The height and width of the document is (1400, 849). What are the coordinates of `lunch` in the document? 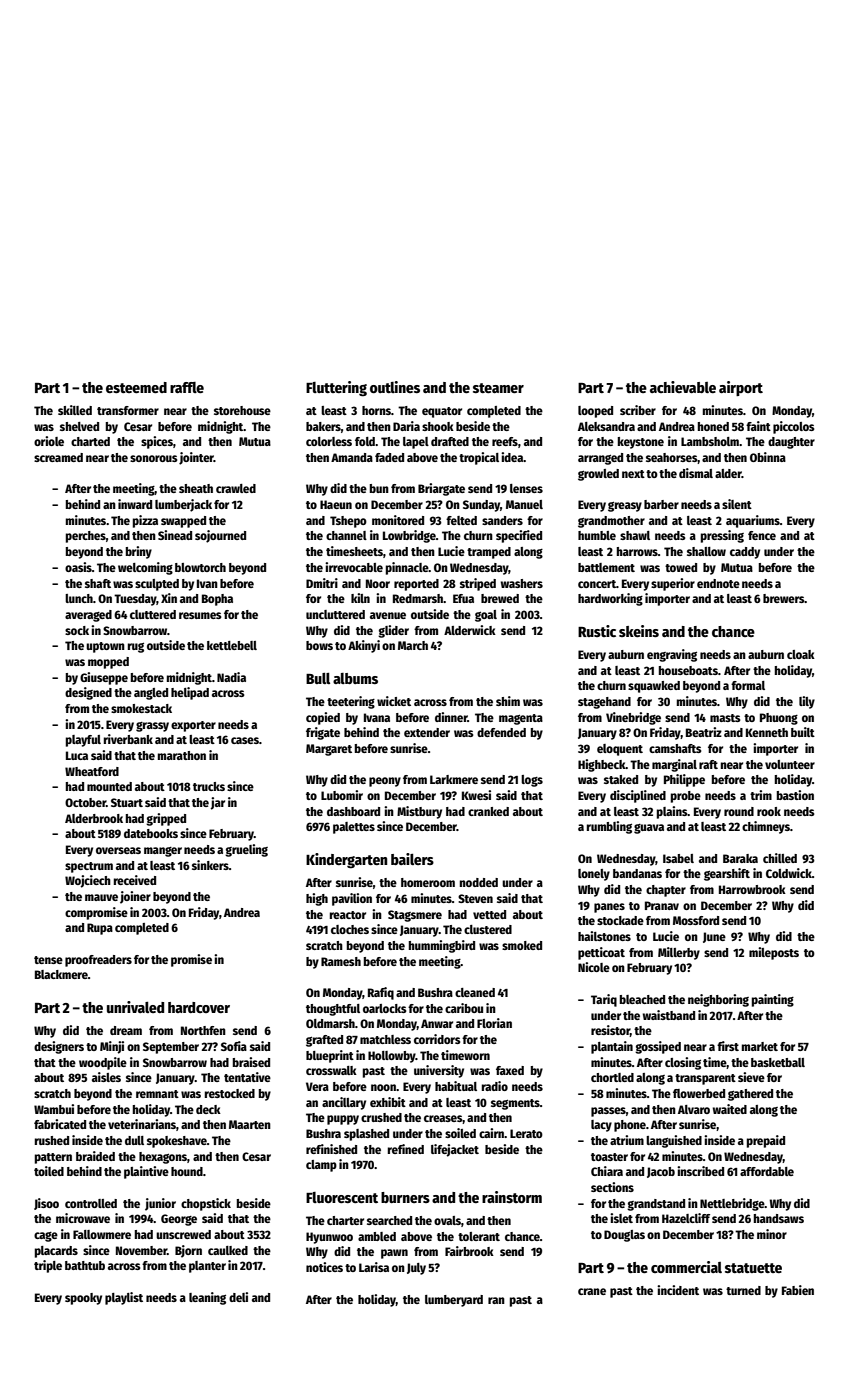 It's located at (79, 598).
